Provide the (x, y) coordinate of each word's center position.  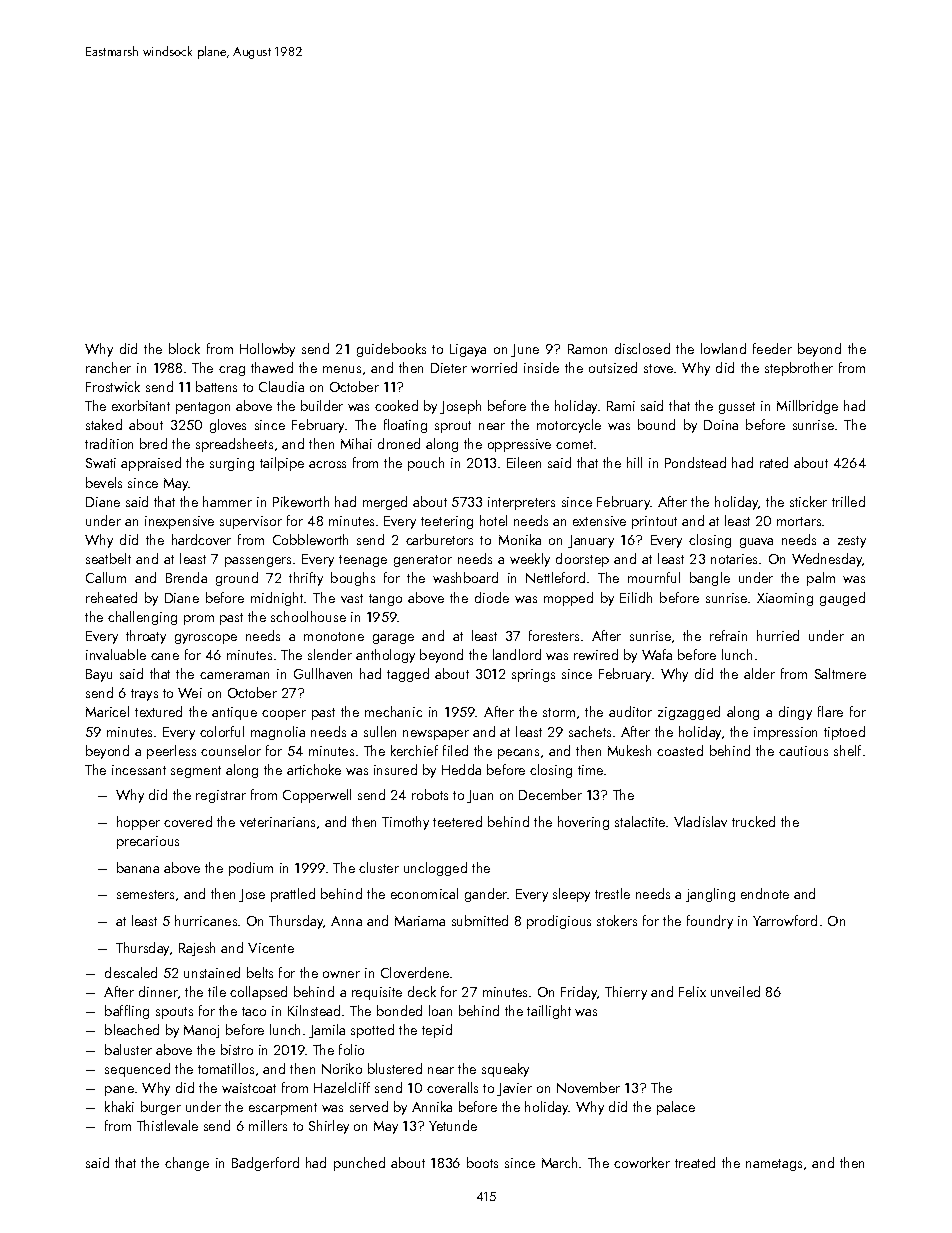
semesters (145, 894)
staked (104, 424)
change (187, 1164)
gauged (842, 599)
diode (492, 597)
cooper (284, 715)
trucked (753, 821)
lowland (723, 348)
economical (424, 893)
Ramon (587, 349)
